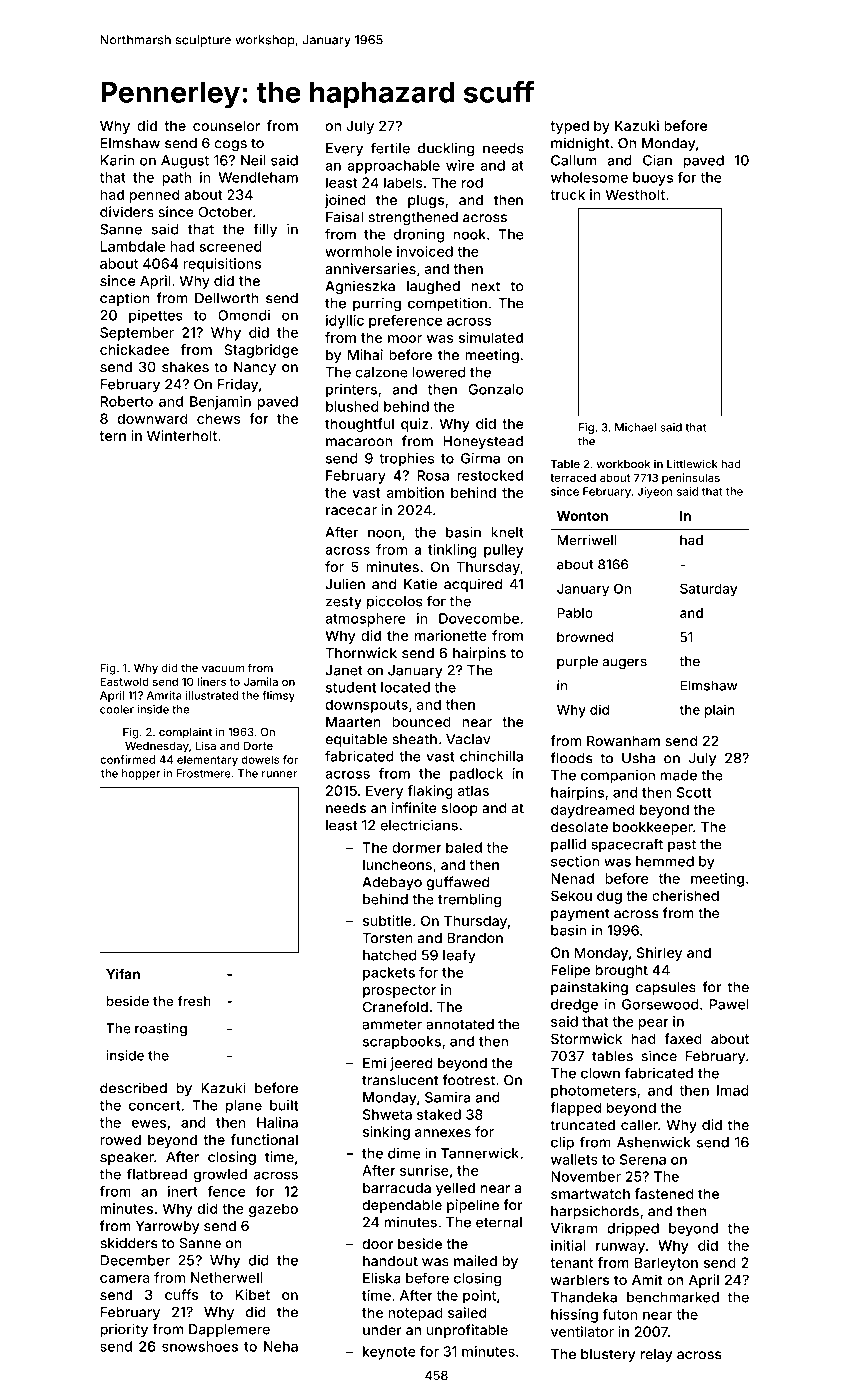  What do you see at coordinates (127, 212) in the page?
I see `dividers` at bounding box center [127, 212].
